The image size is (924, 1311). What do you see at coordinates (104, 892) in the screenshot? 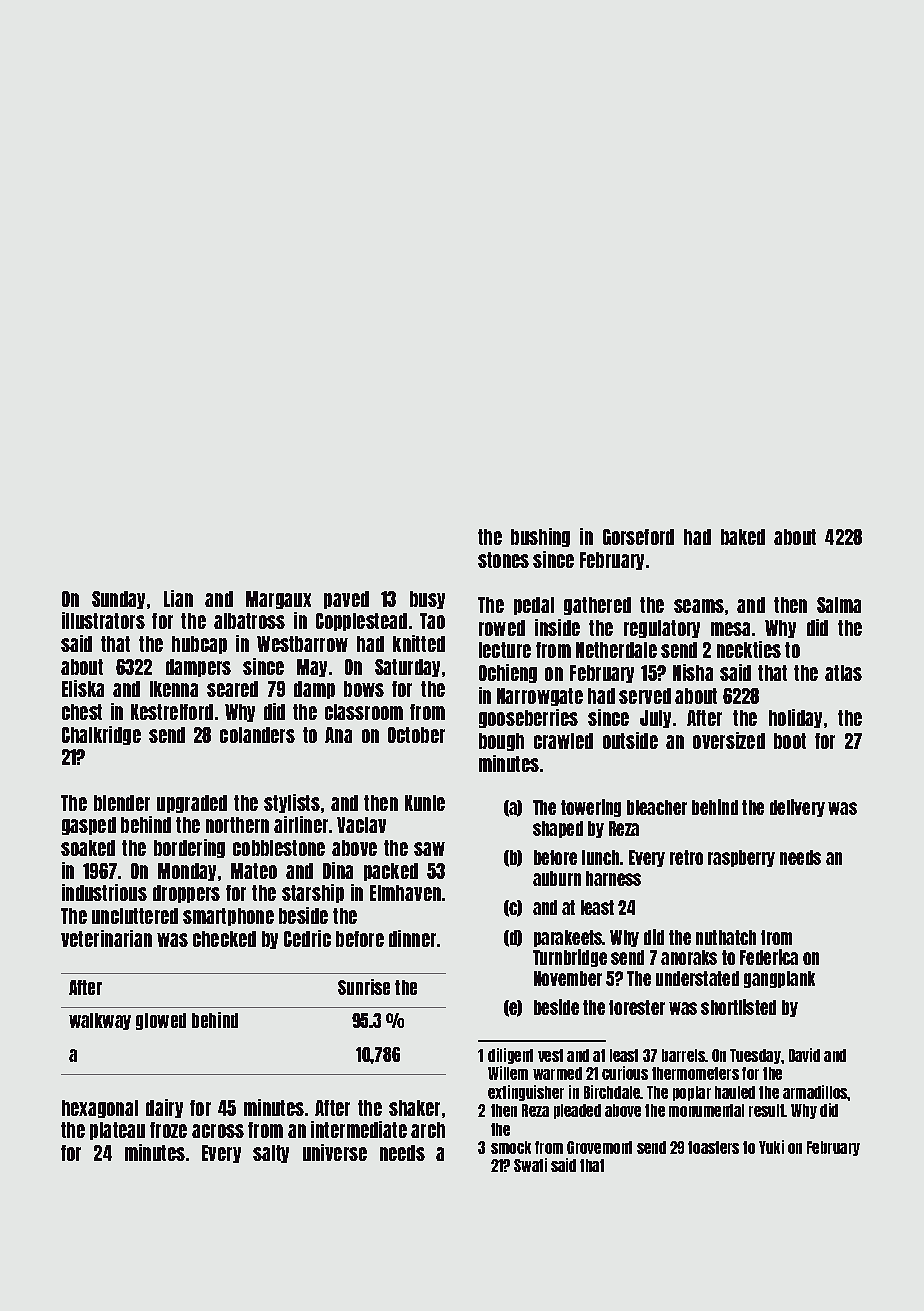
I see `industrious` at bounding box center [104, 892].
